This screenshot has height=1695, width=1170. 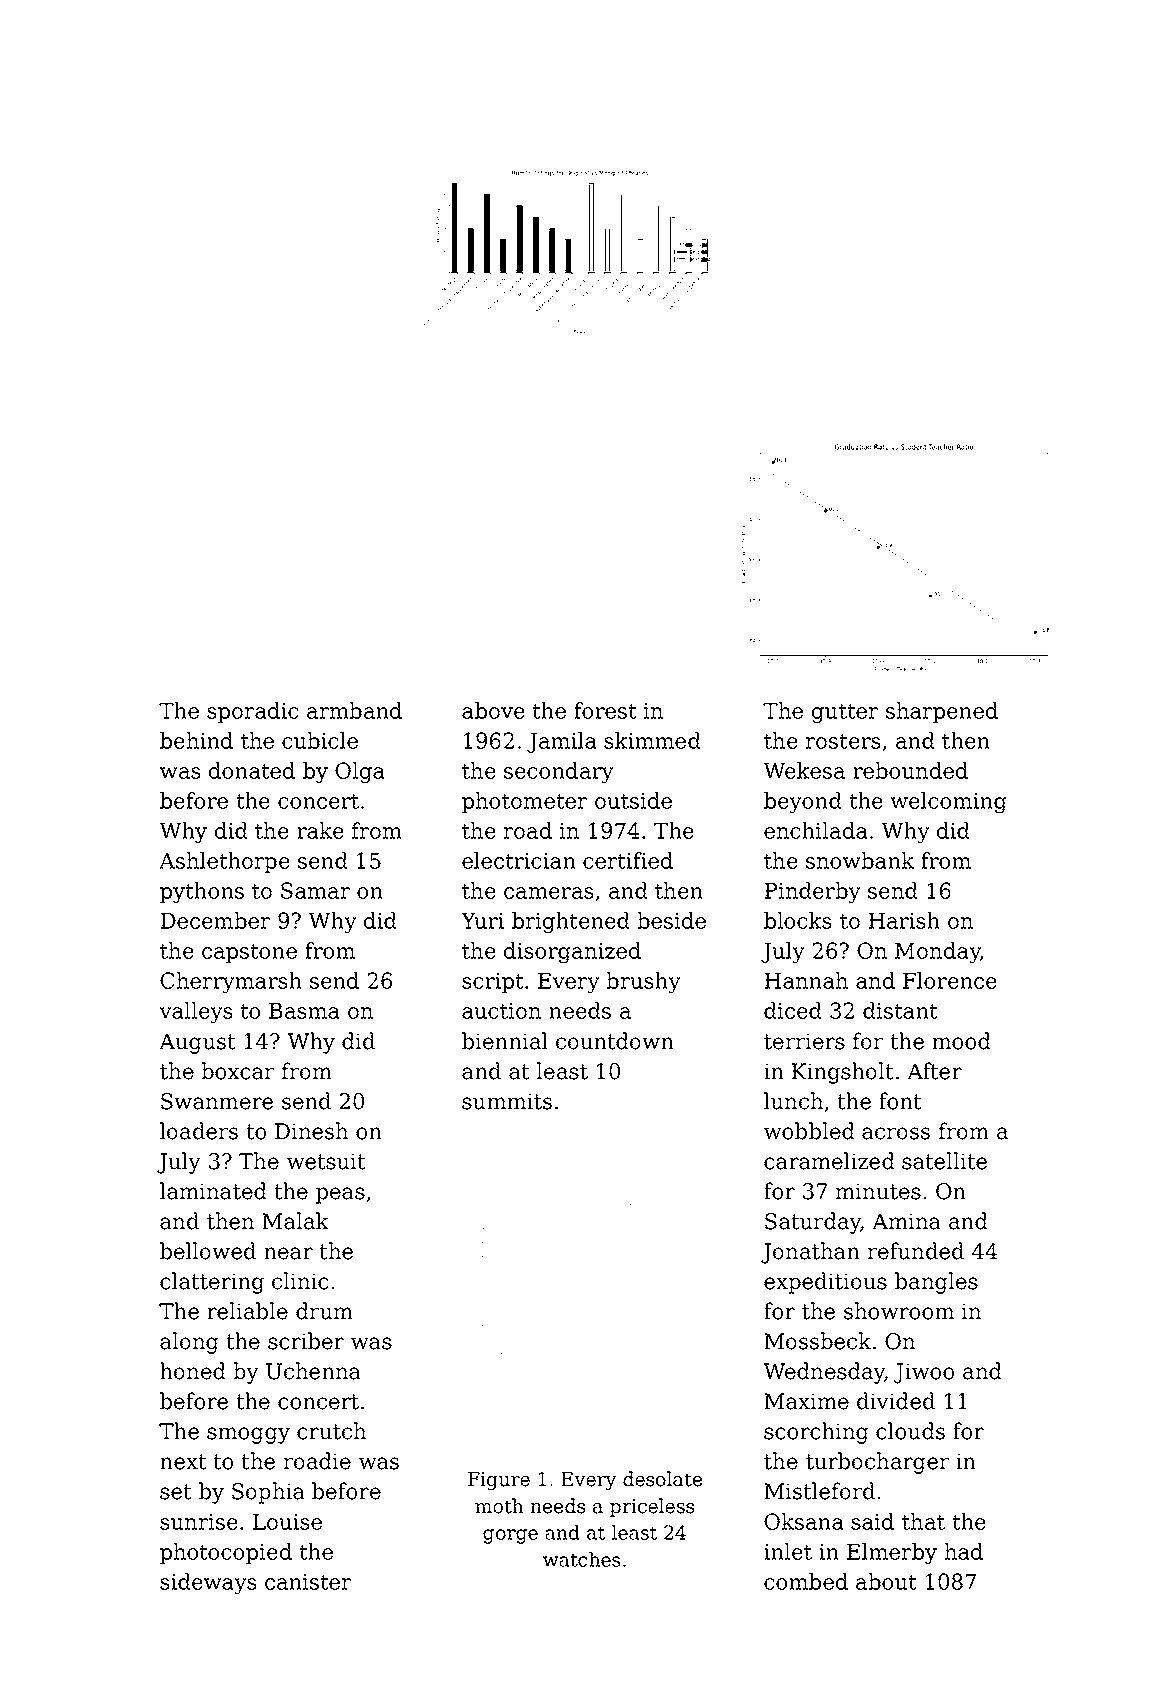 I want to click on summits, so click(x=507, y=1101).
